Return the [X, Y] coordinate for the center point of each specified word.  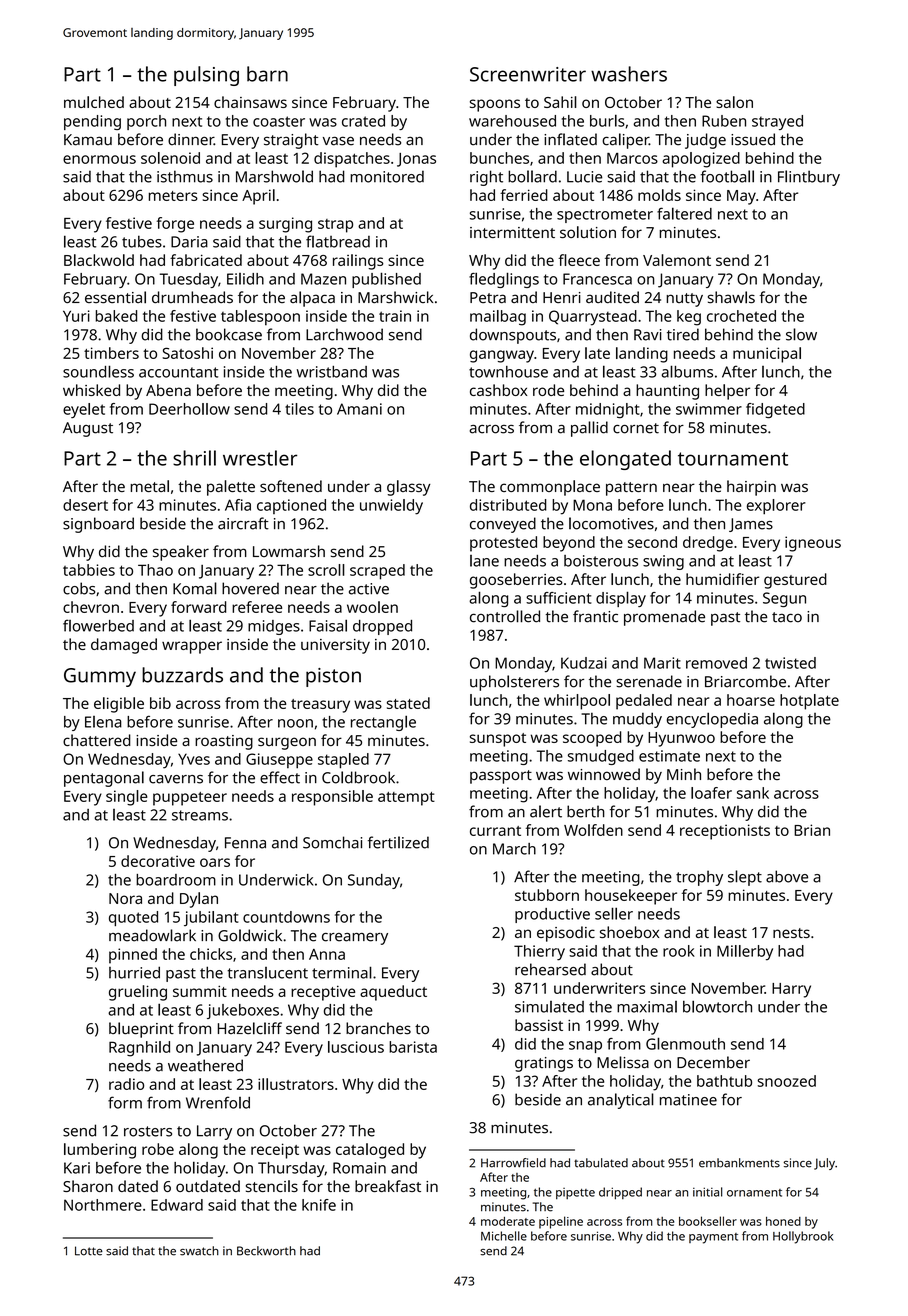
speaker [181, 553]
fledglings [504, 280]
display [621, 599]
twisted [790, 663]
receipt [275, 1151]
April [258, 197]
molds [659, 195]
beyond [569, 544]
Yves [194, 759]
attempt [406, 799]
